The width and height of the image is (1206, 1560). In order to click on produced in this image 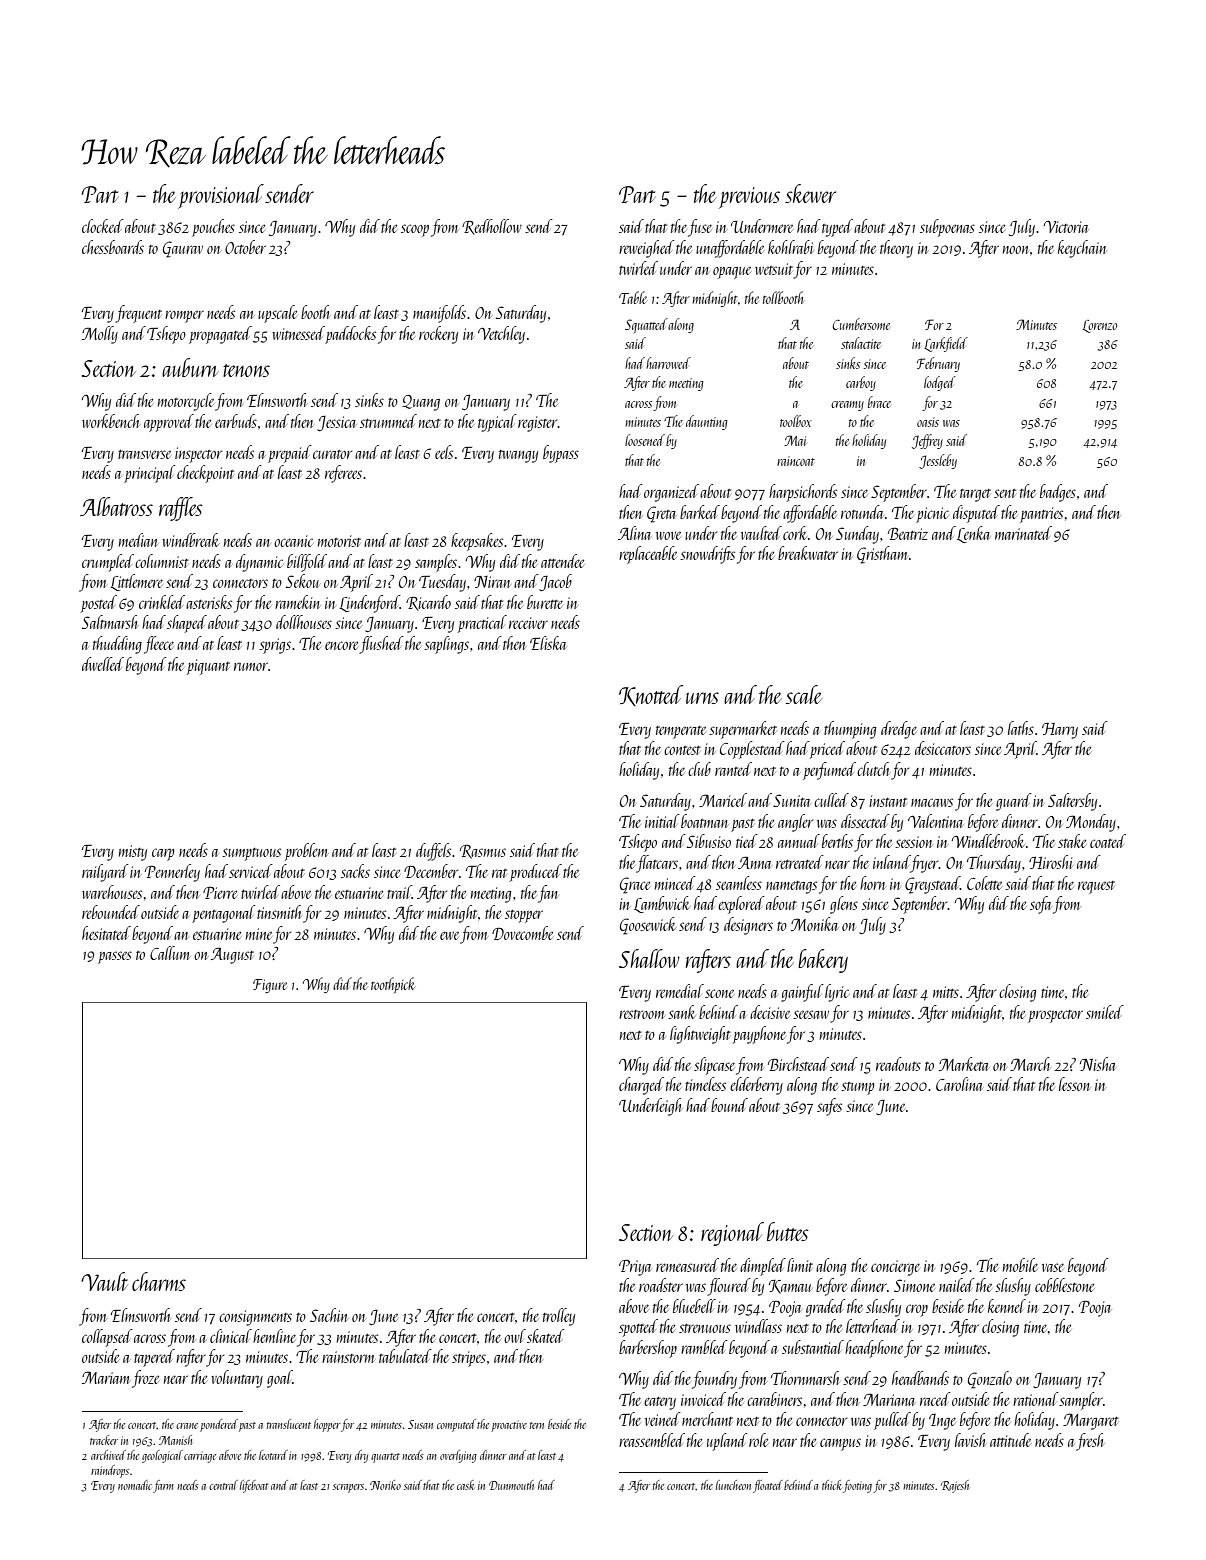, I will do `click(536, 873)`.
